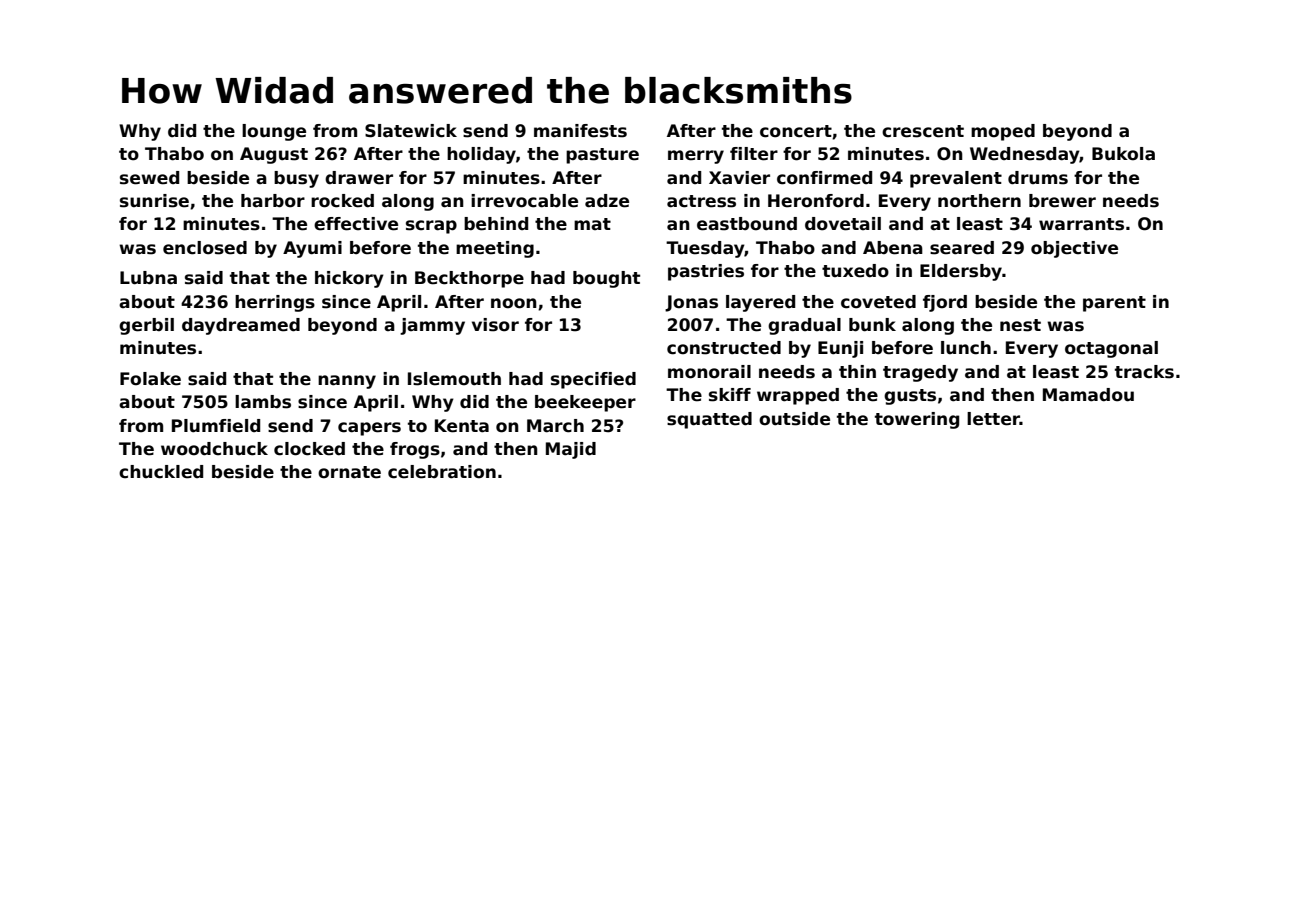 The height and width of the image is (924, 1308). I want to click on prevalent, so click(956, 179).
